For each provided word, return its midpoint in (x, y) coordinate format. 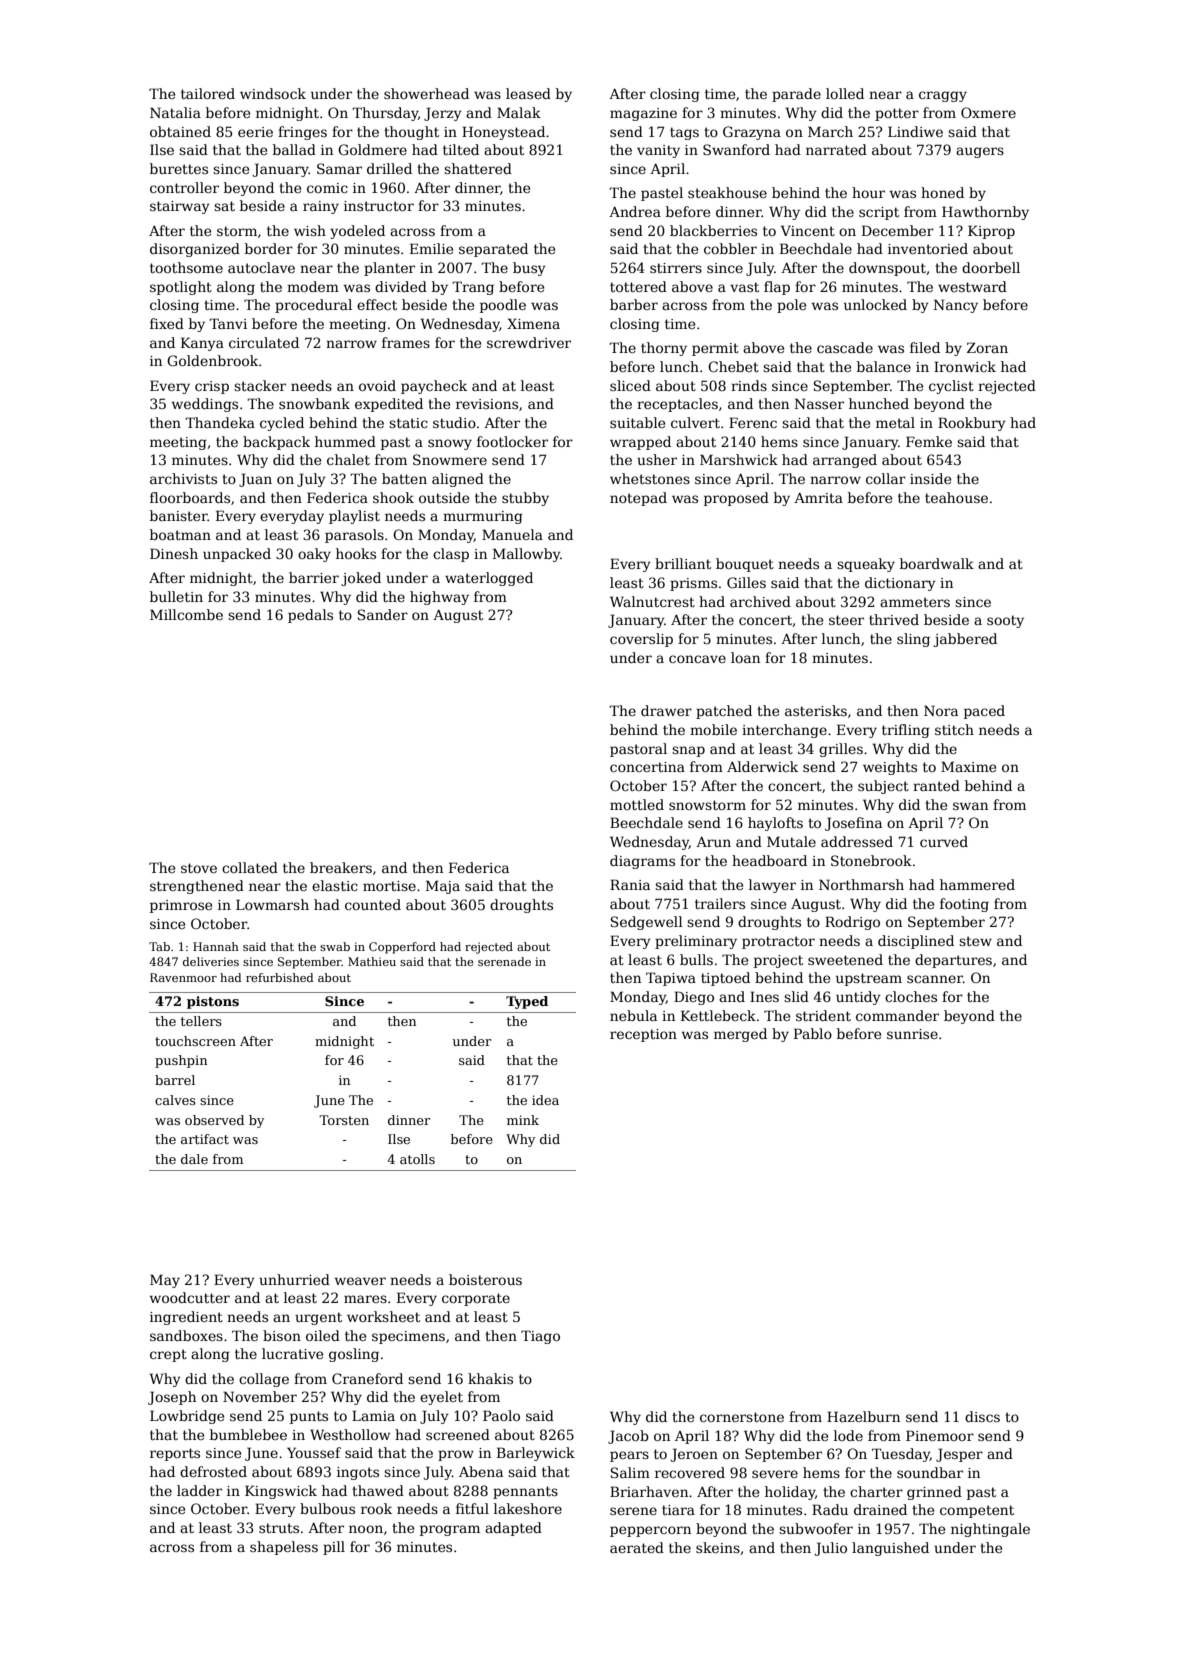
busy (529, 269)
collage (264, 1380)
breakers (341, 867)
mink (523, 1120)
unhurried (294, 1279)
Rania (630, 884)
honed (942, 192)
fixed (167, 323)
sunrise (912, 1034)
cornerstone (742, 1417)
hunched (879, 403)
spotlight (181, 288)
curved (944, 841)
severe (775, 1474)
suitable (637, 422)
